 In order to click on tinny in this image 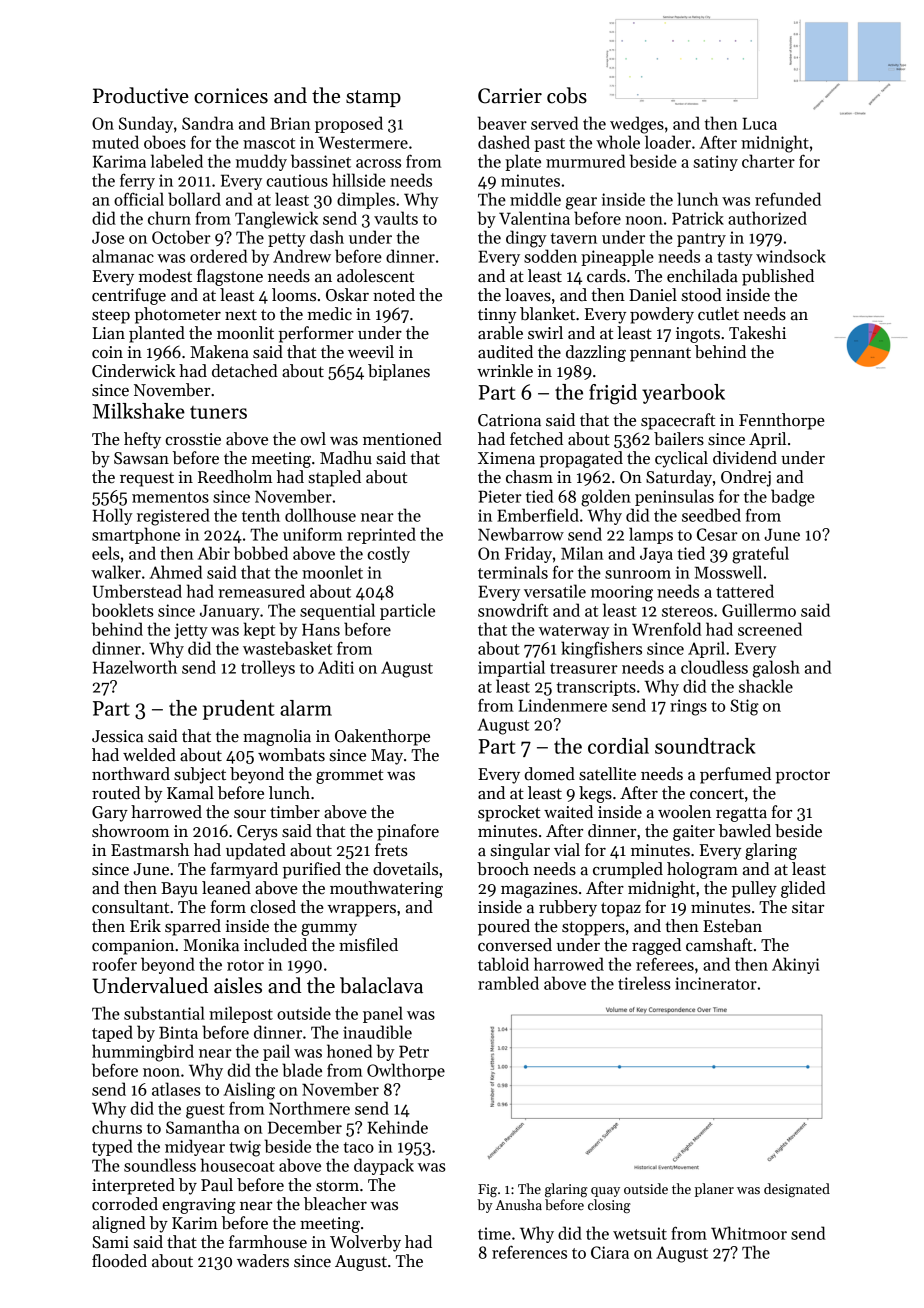, I will do `click(497, 316)`.
